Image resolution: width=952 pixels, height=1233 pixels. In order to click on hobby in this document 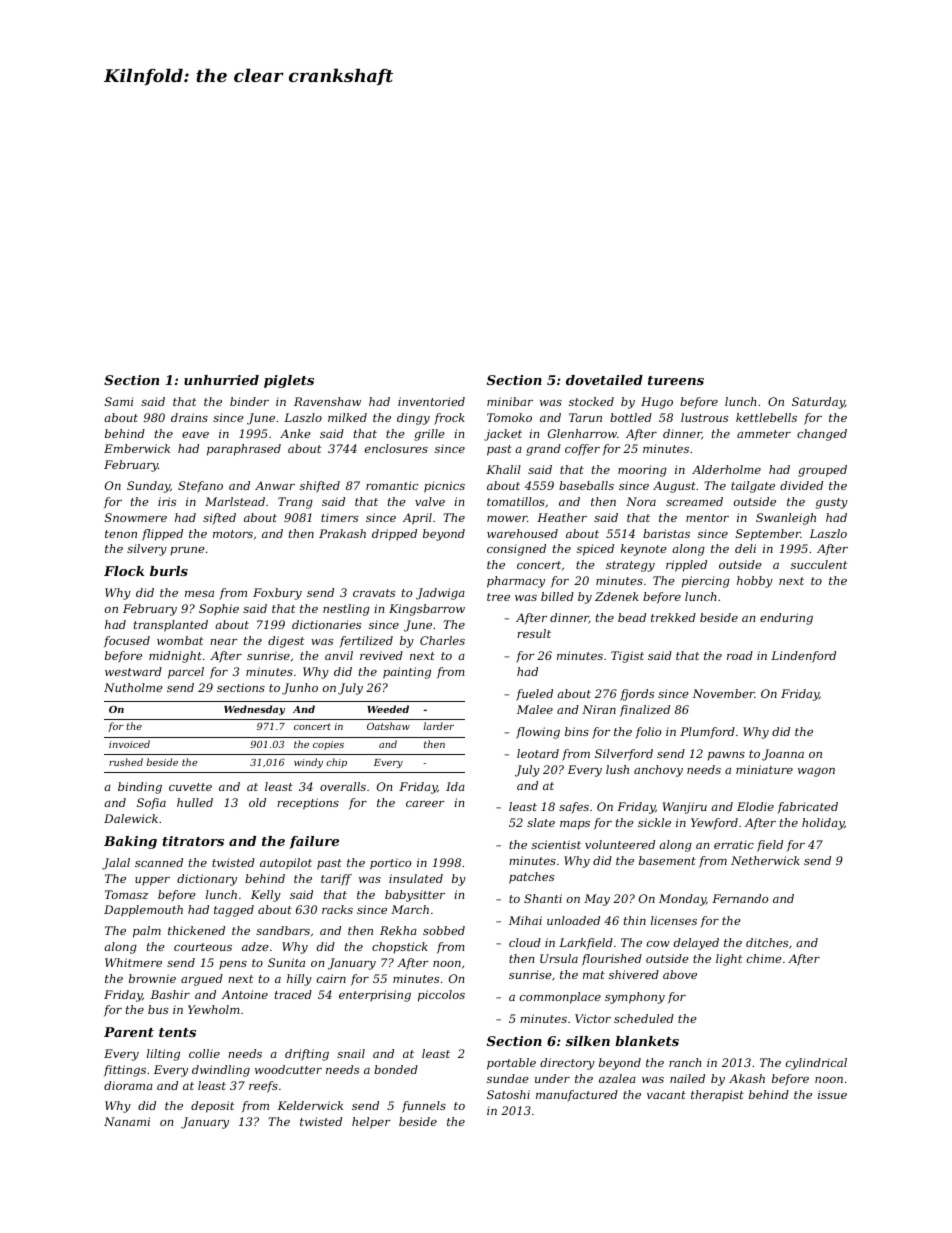, I will do `click(755, 582)`.
